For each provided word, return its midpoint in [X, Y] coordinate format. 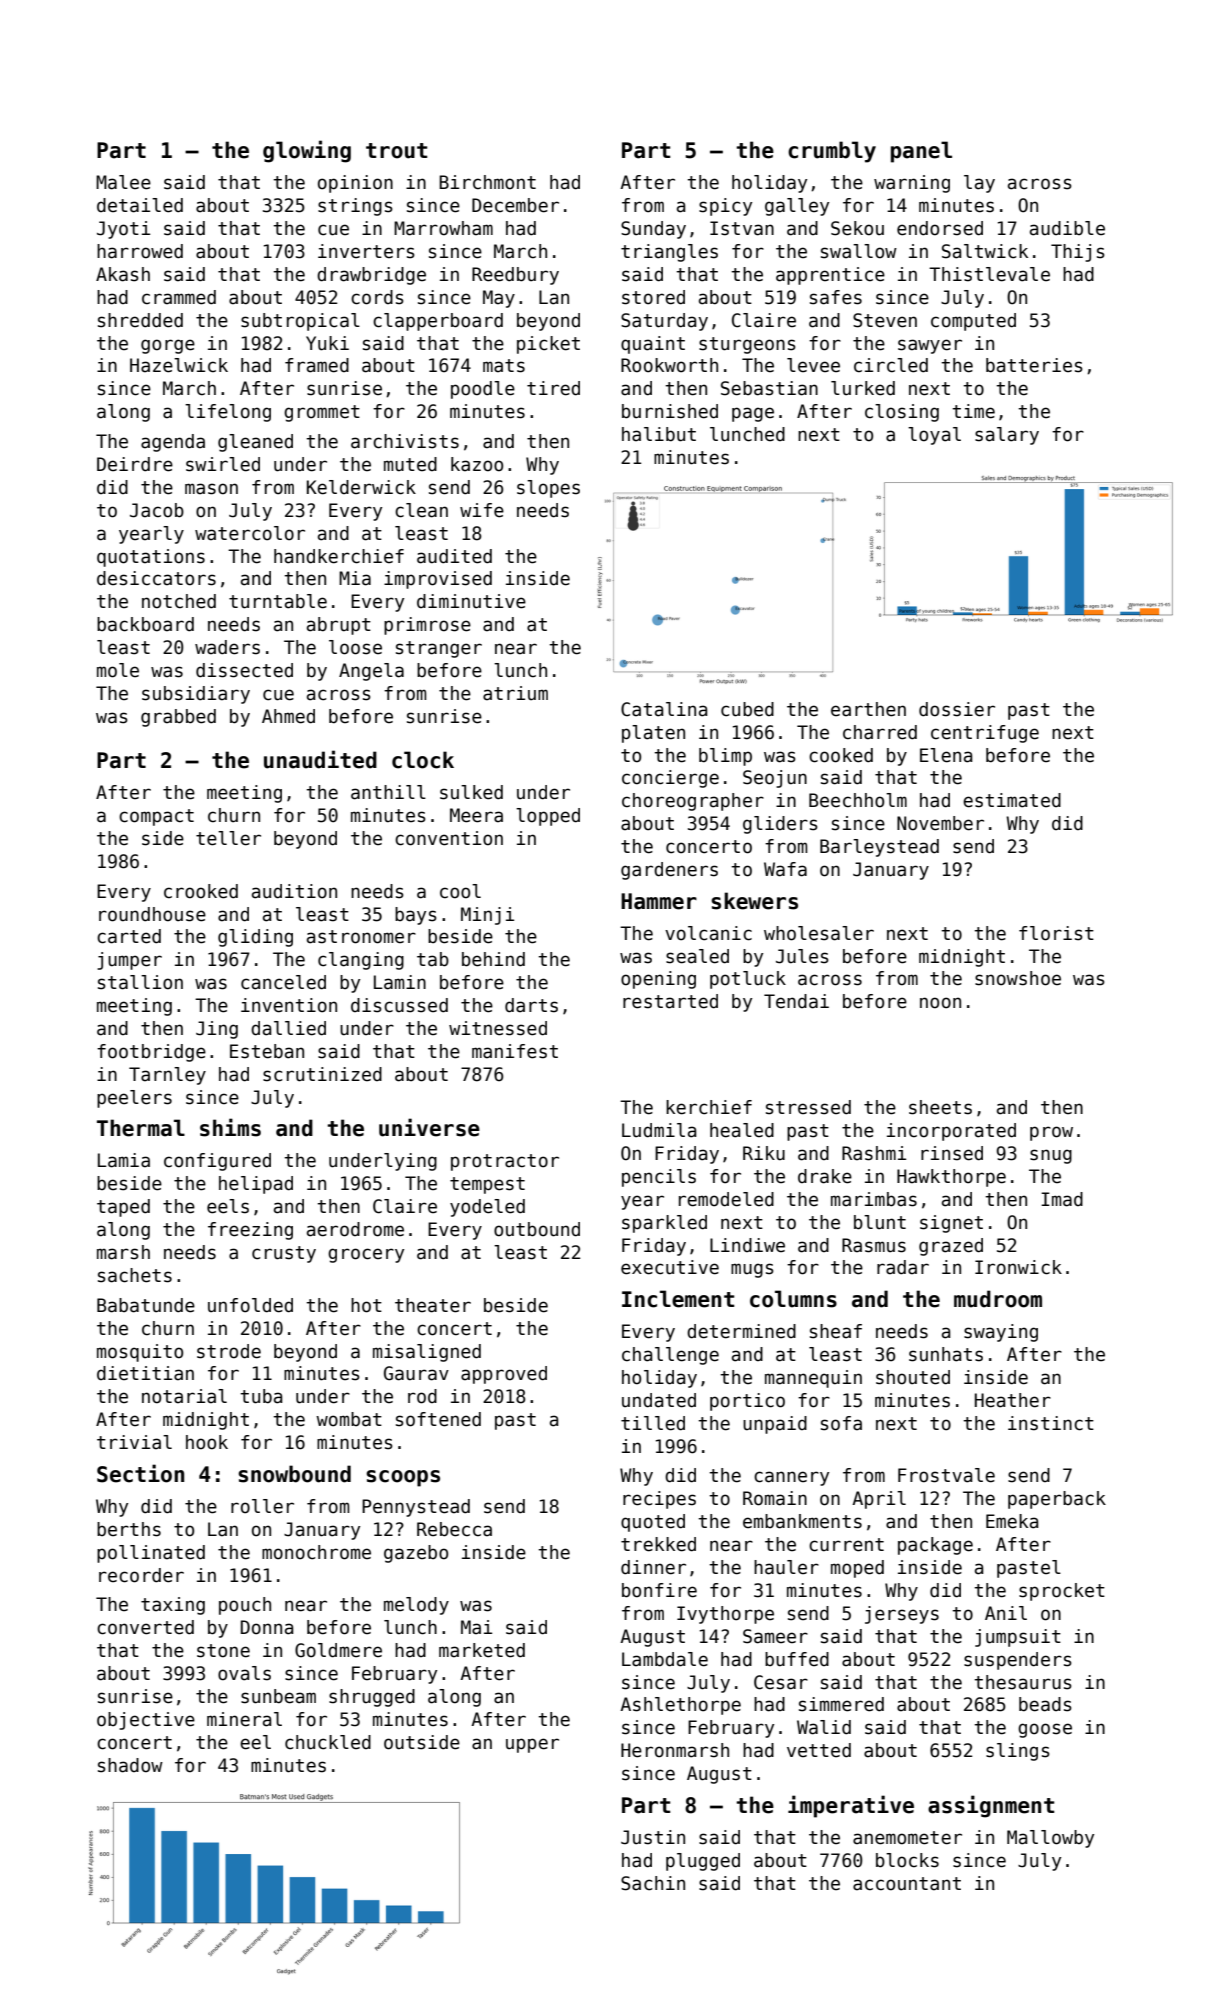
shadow [130, 1765]
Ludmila [659, 1130]
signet [951, 1224]
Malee [123, 182]
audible [1067, 228]
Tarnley [167, 1076]
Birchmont [487, 182]
